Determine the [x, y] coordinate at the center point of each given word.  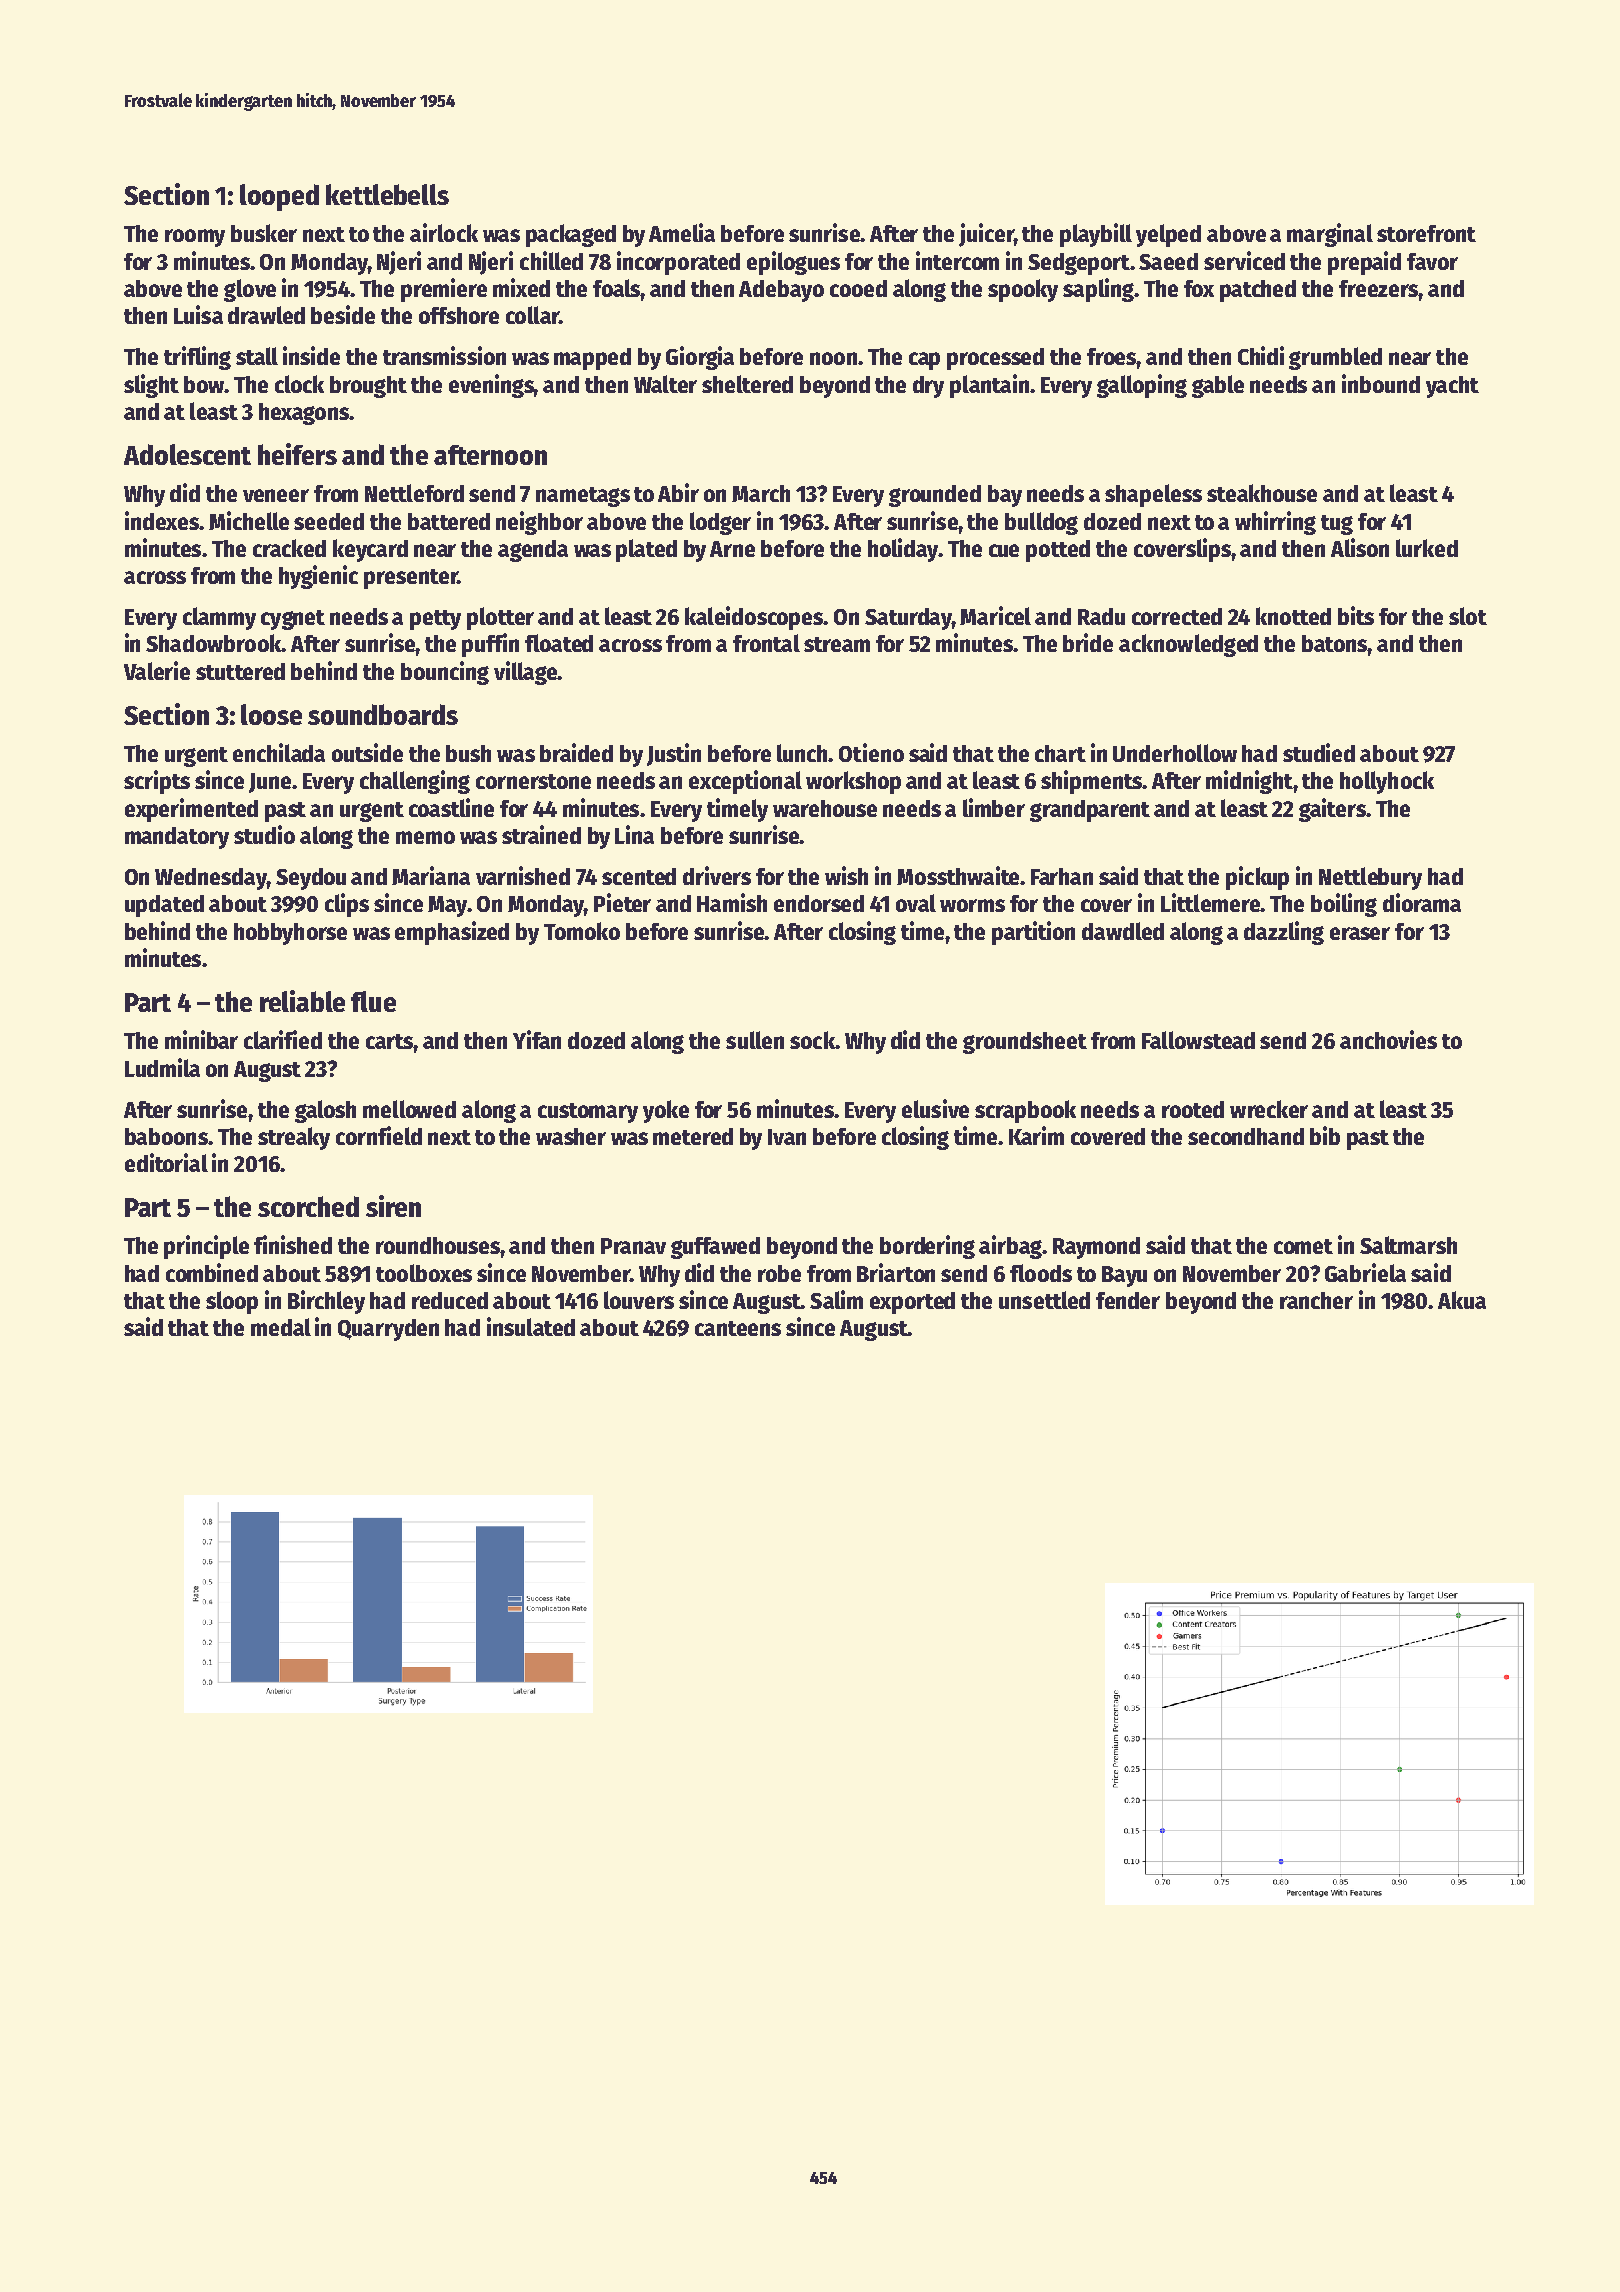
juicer [986, 235]
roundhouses [438, 1245]
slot [1468, 616]
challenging [415, 782]
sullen [755, 1040]
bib [1325, 1135]
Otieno [871, 752]
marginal [1330, 235]
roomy [195, 238]
